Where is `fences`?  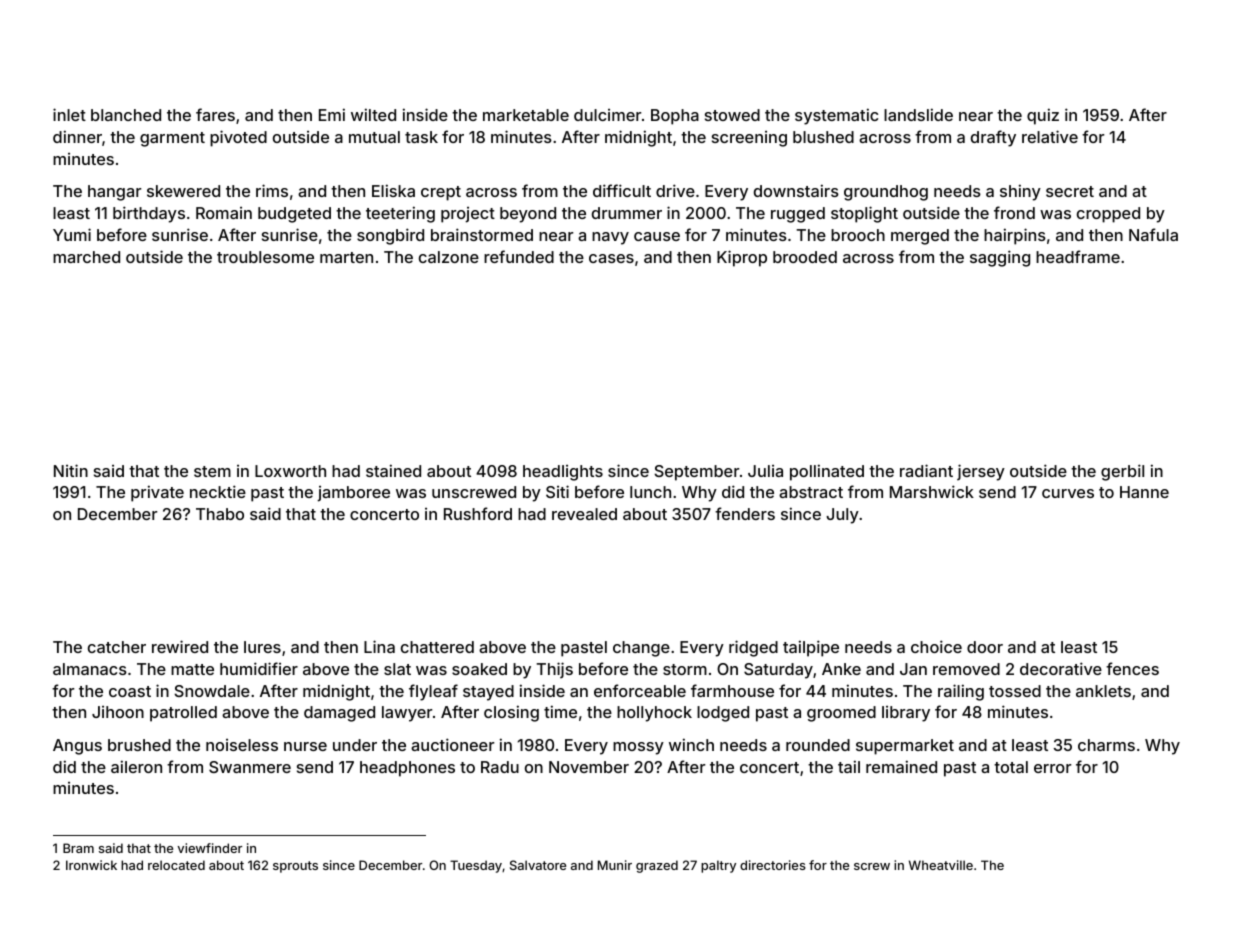
fences is located at coordinates (1132, 668).
